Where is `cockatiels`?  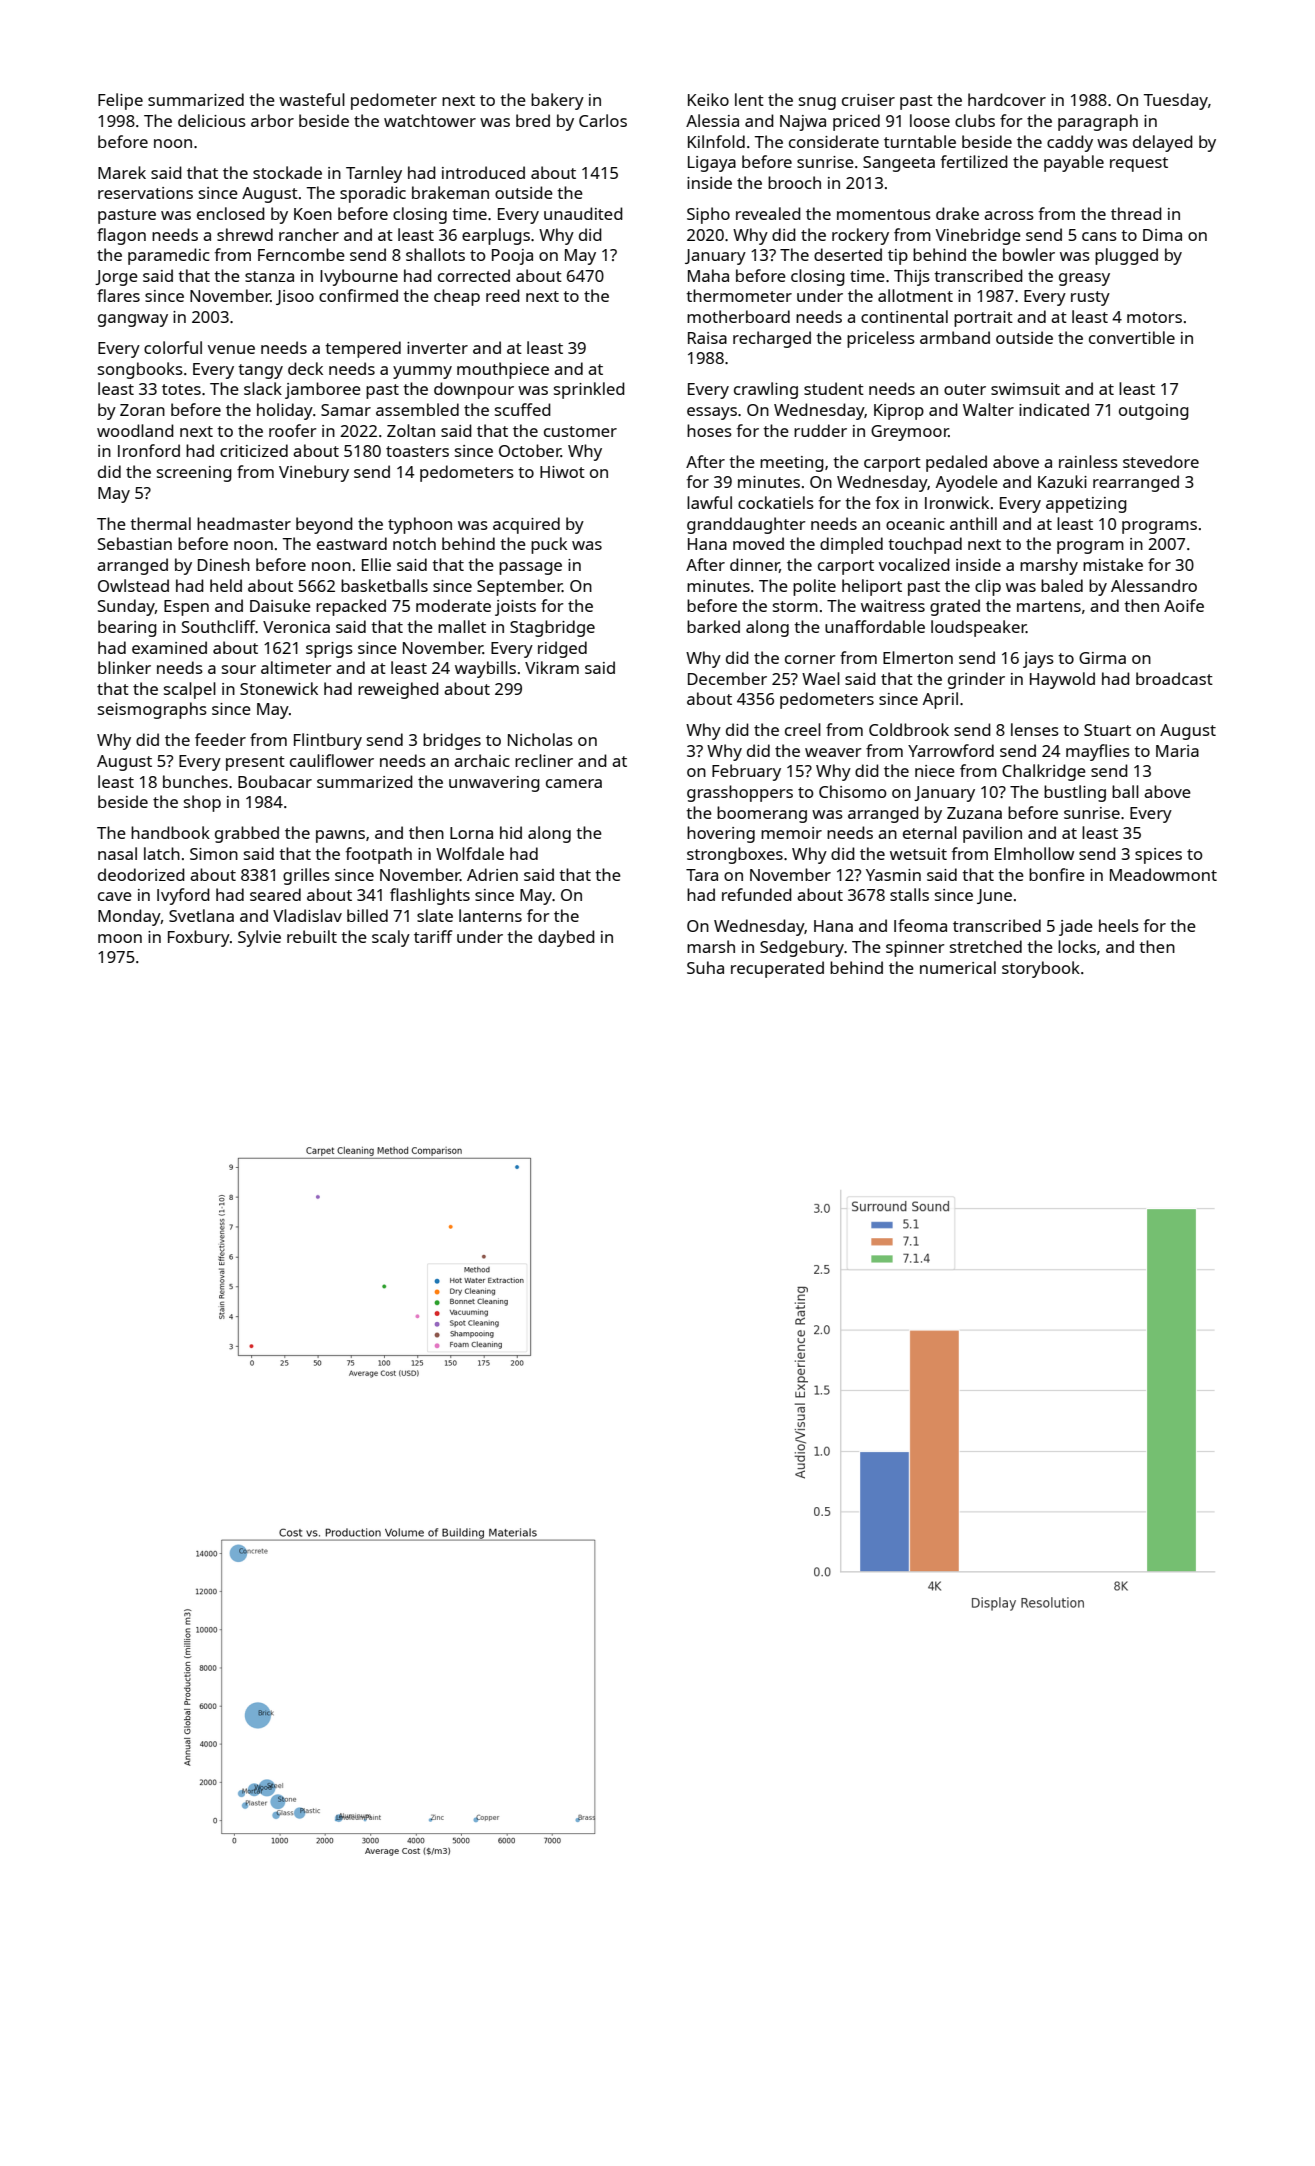 cockatiels is located at coordinates (776, 502).
